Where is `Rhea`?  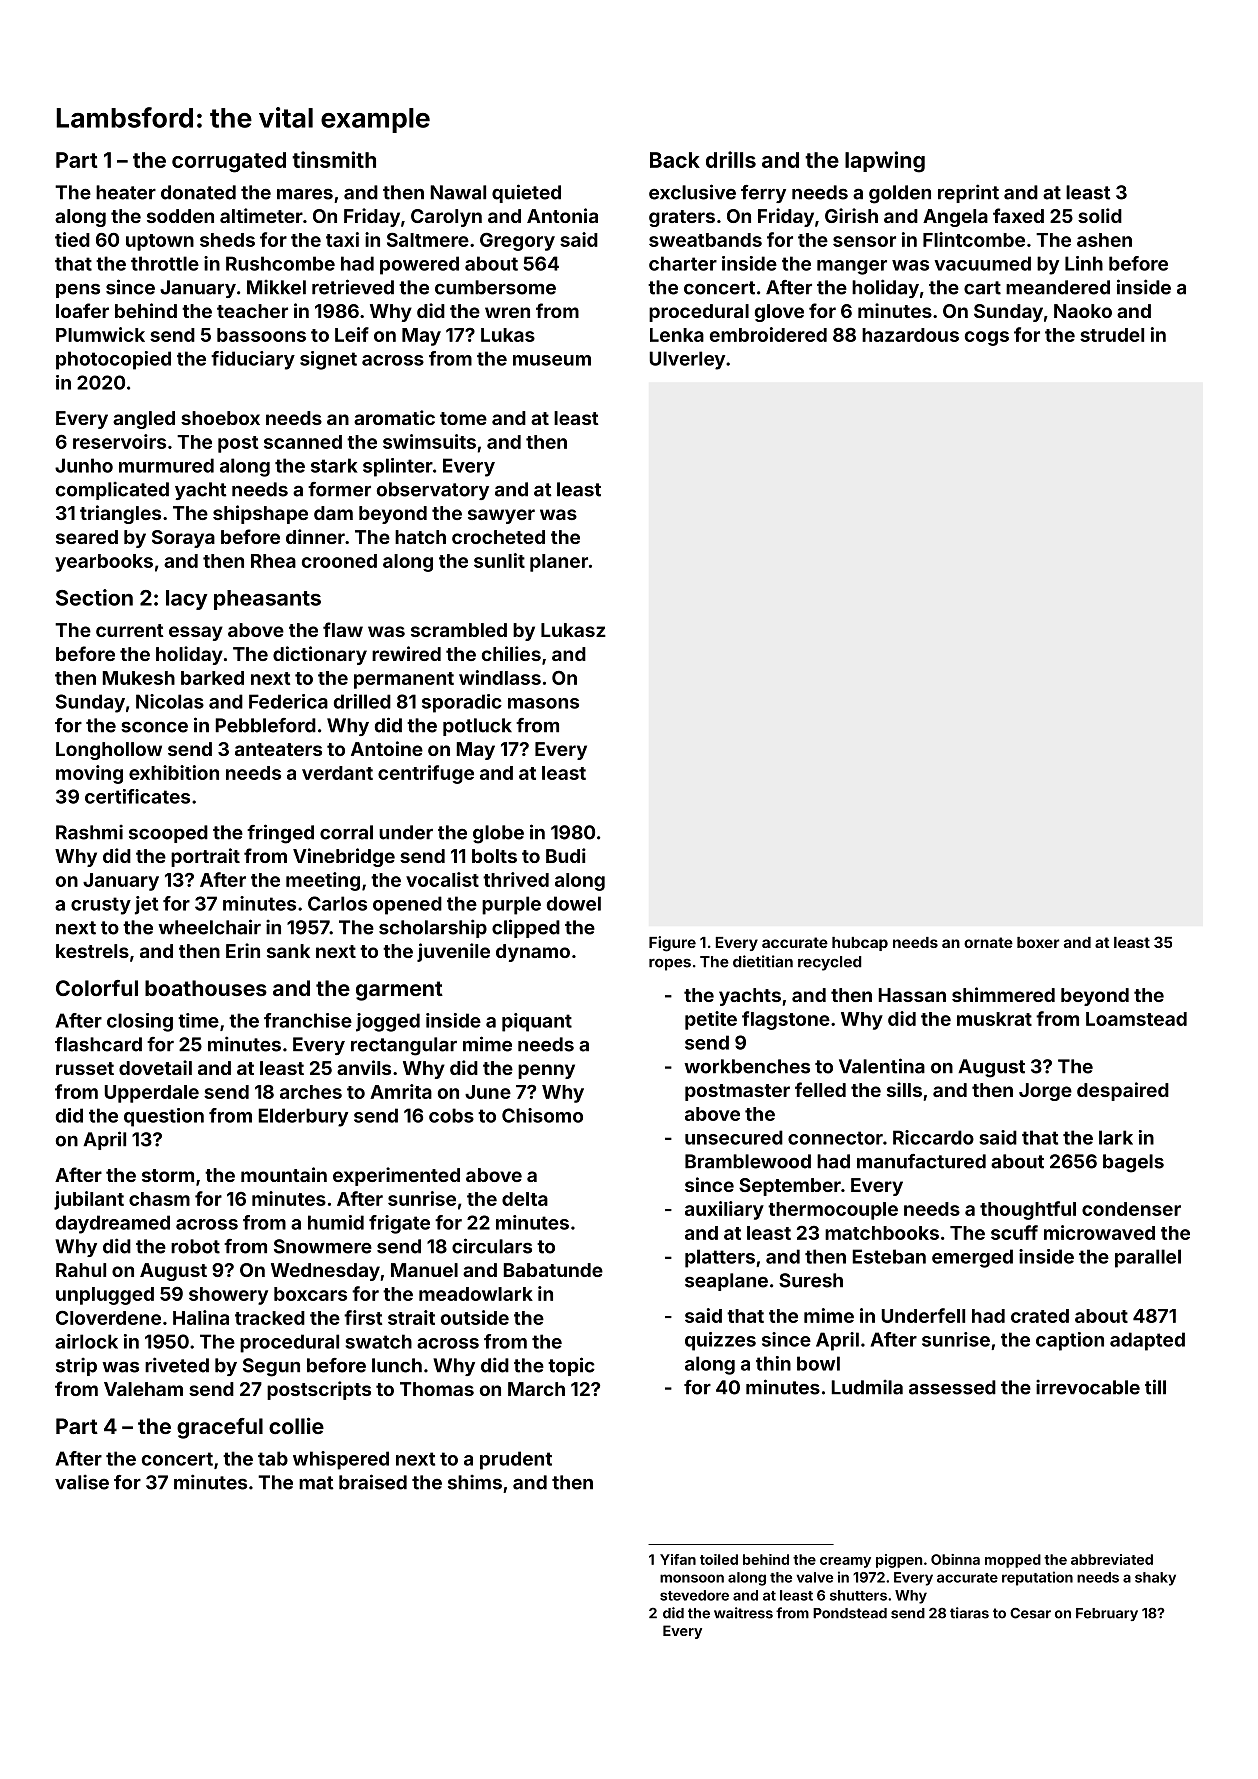 Rhea is located at coordinates (273, 561).
